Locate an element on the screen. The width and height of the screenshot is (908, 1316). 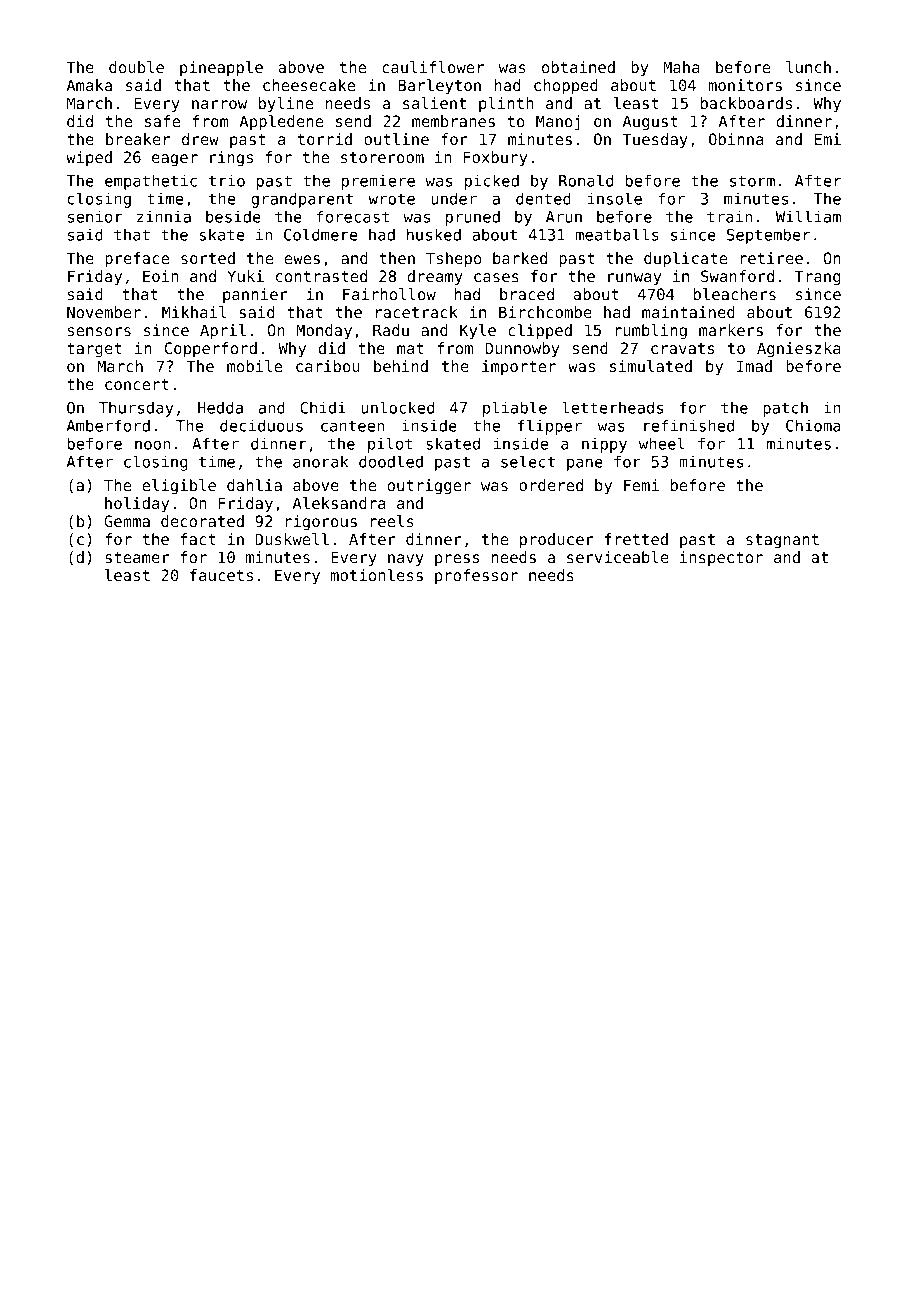
steamer is located at coordinates (137, 557).
